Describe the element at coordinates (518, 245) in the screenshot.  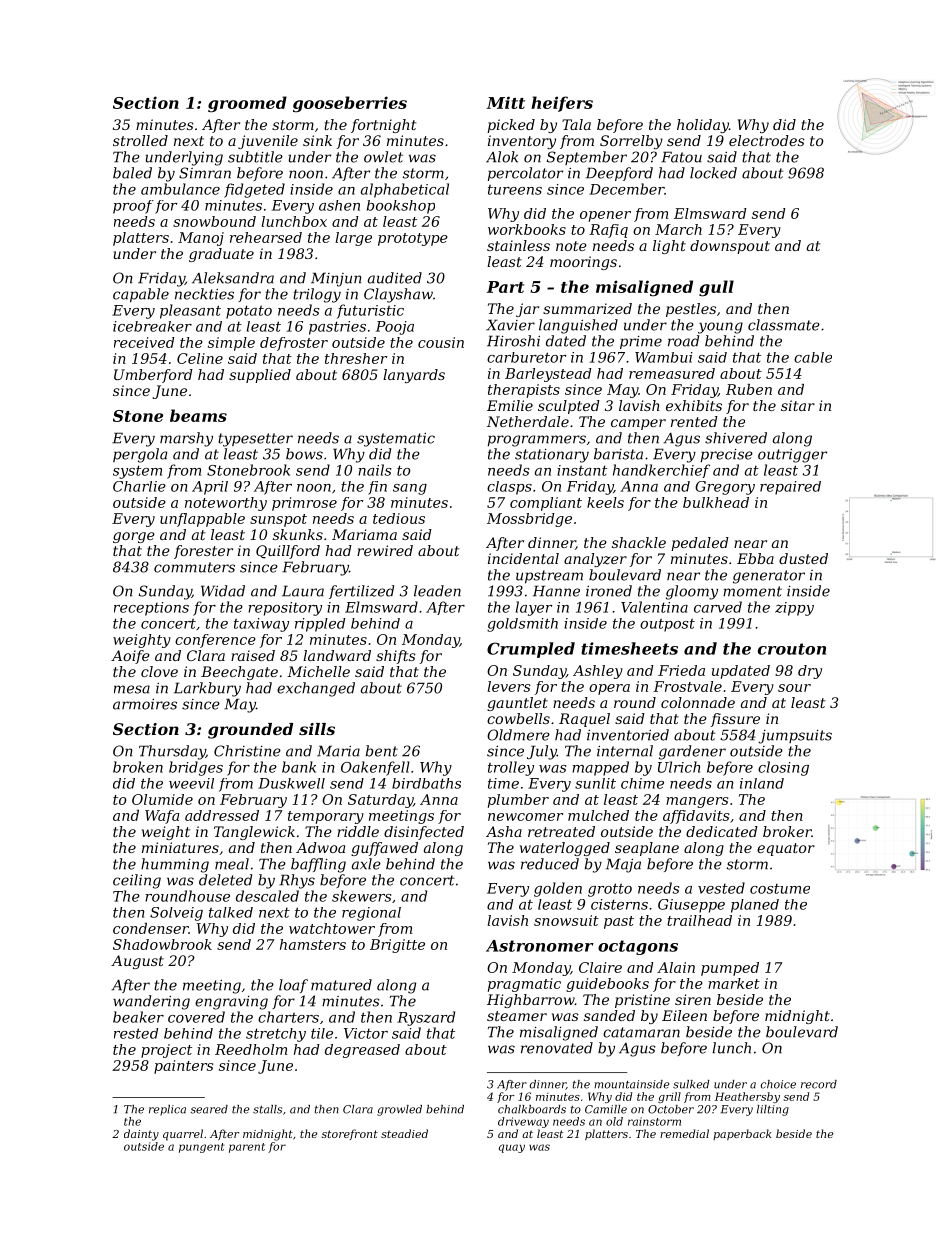
I see `stainless` at that location.
